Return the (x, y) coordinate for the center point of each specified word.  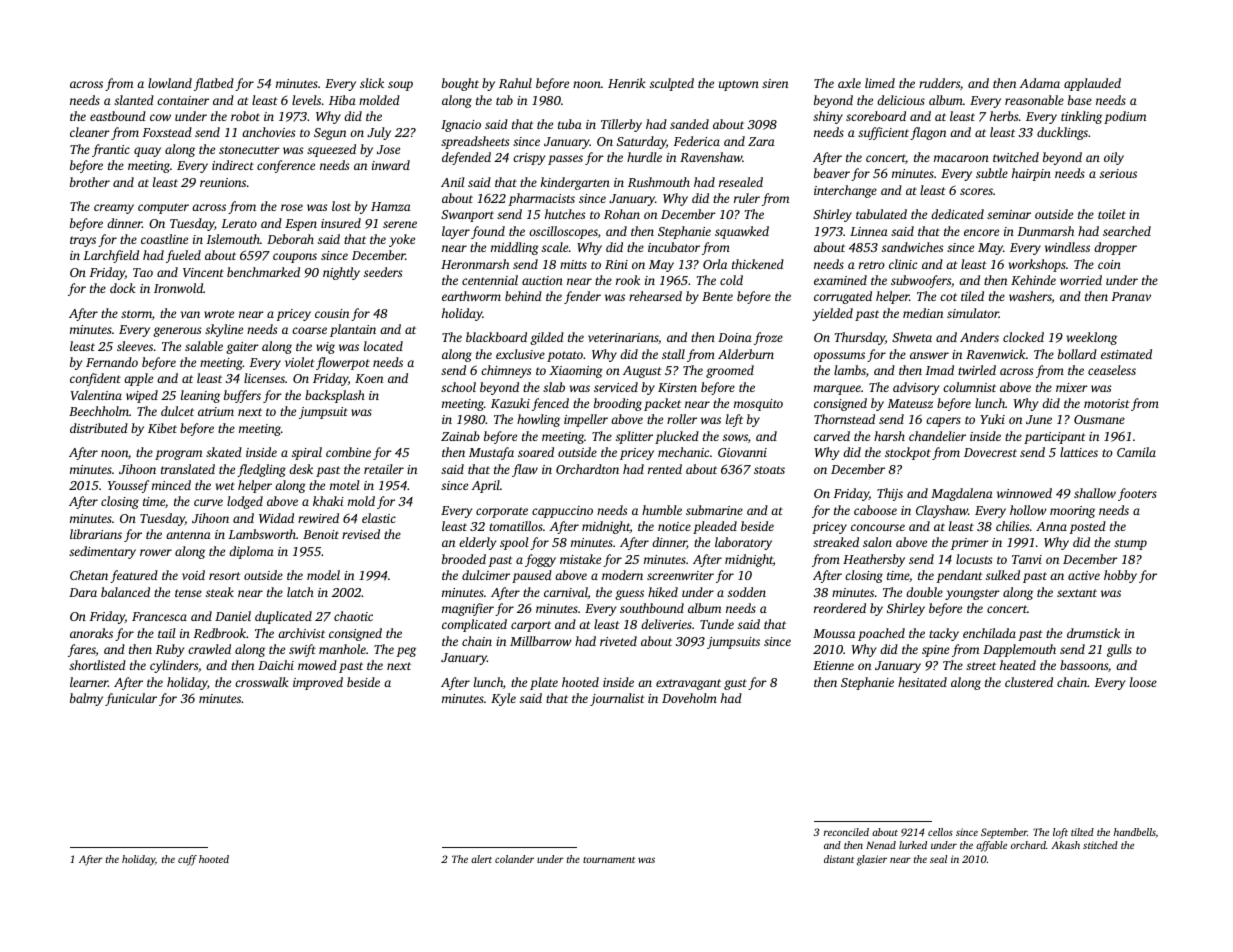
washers (1030, 296)
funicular (131, 699)
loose (1143, 682)
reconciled (846, 832)
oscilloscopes (563, 232)
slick (372, 83)
